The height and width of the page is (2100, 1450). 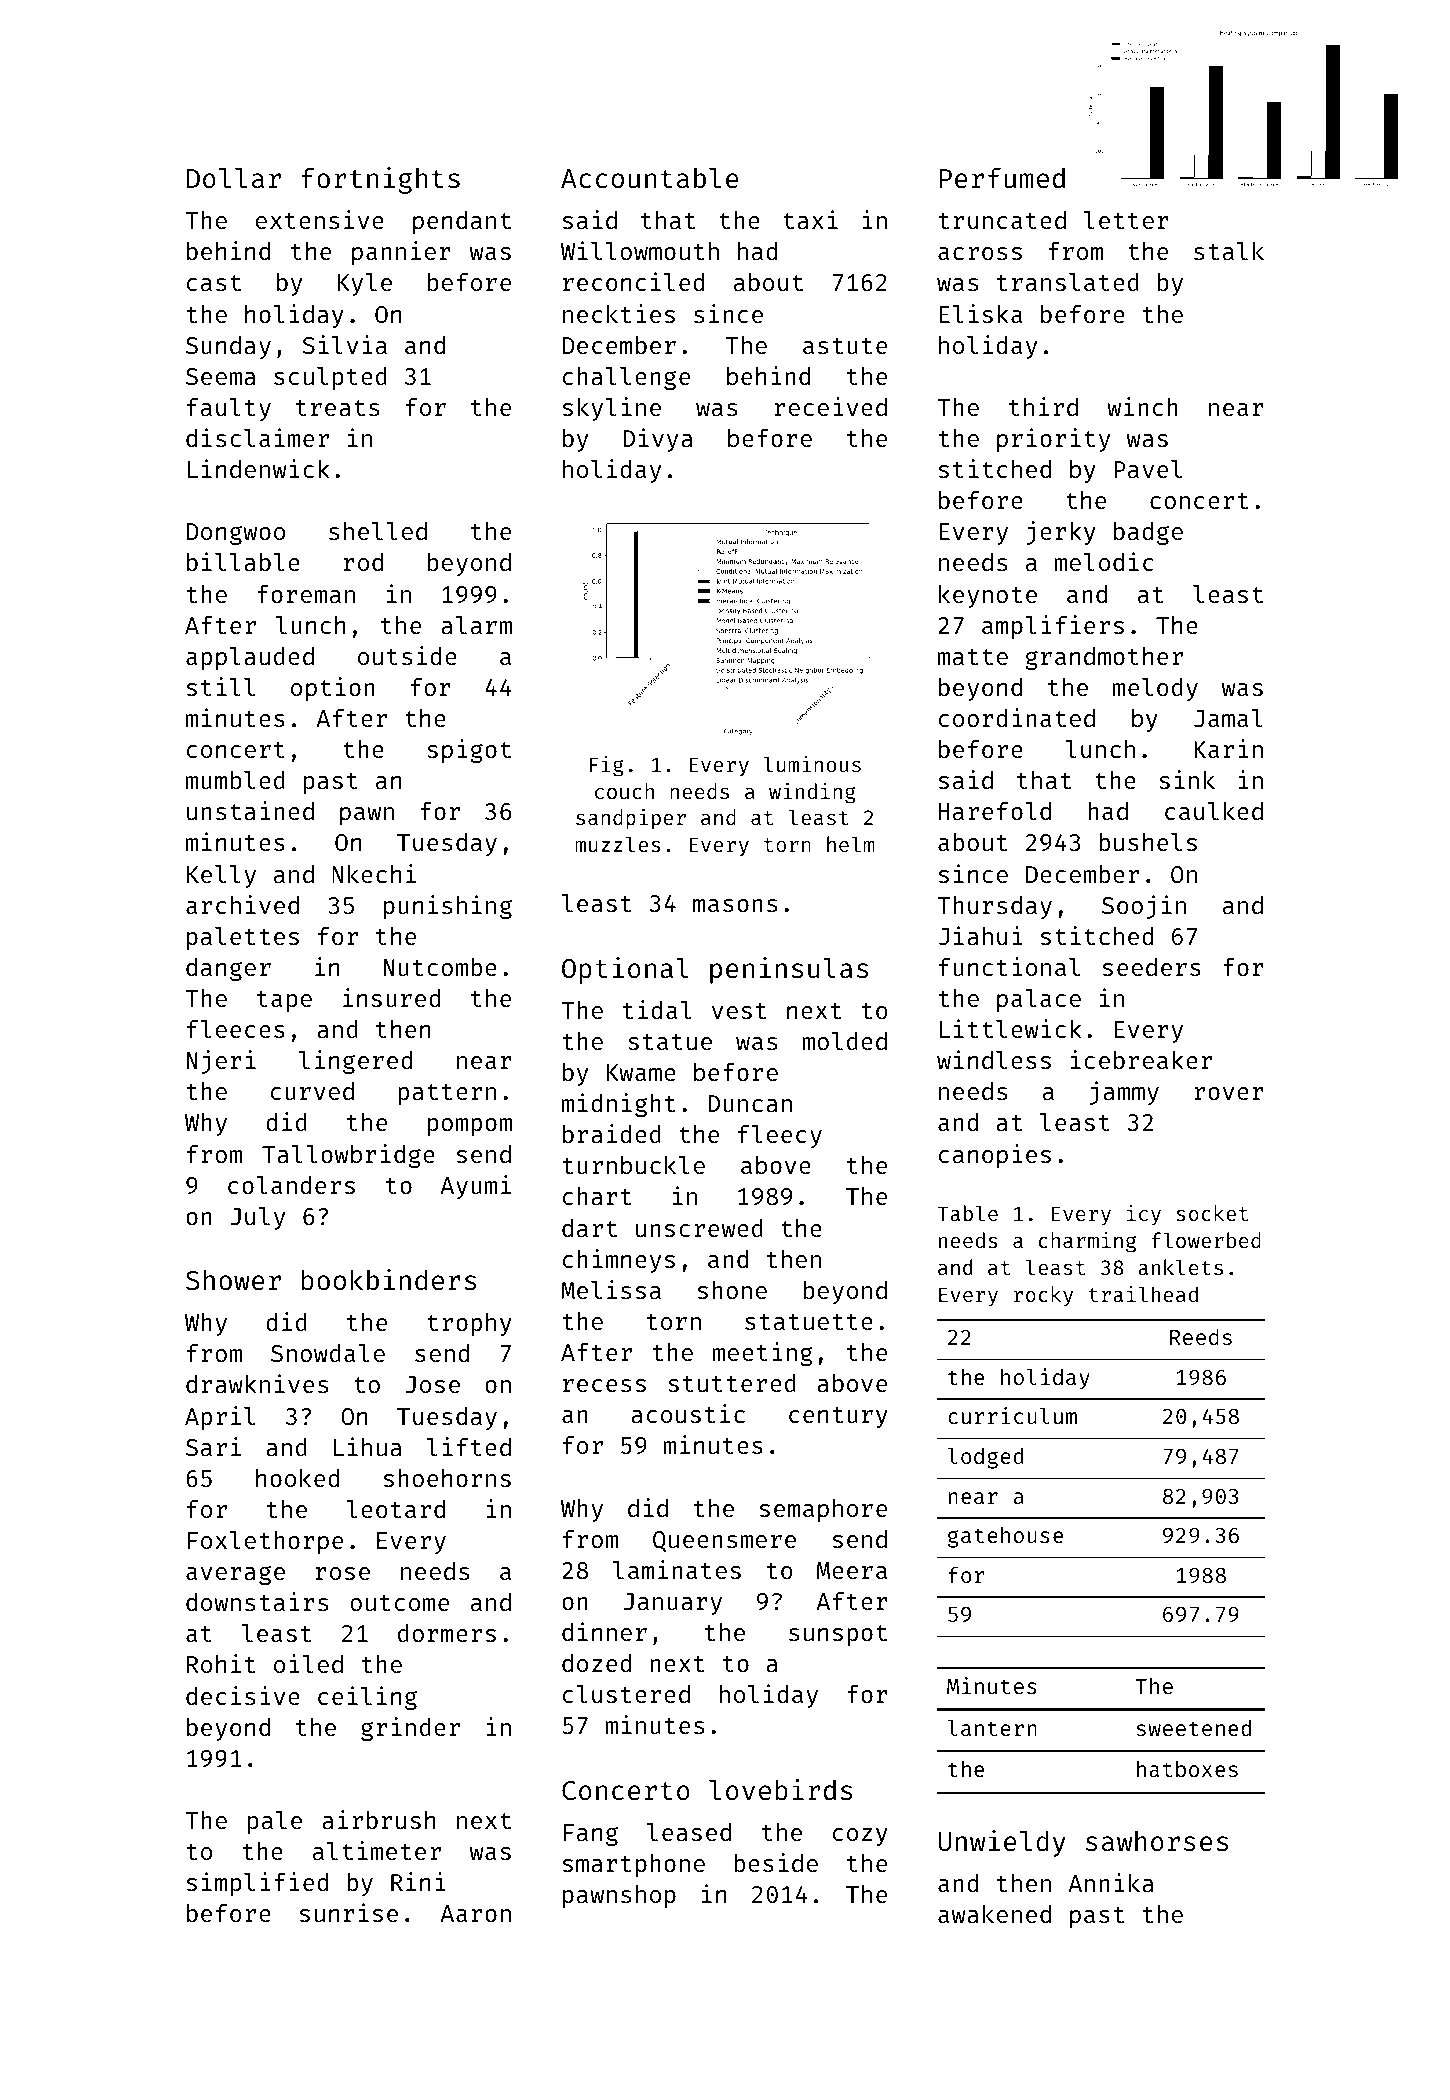 I want to click on curriculum, so click(x=1012, y=1415).
